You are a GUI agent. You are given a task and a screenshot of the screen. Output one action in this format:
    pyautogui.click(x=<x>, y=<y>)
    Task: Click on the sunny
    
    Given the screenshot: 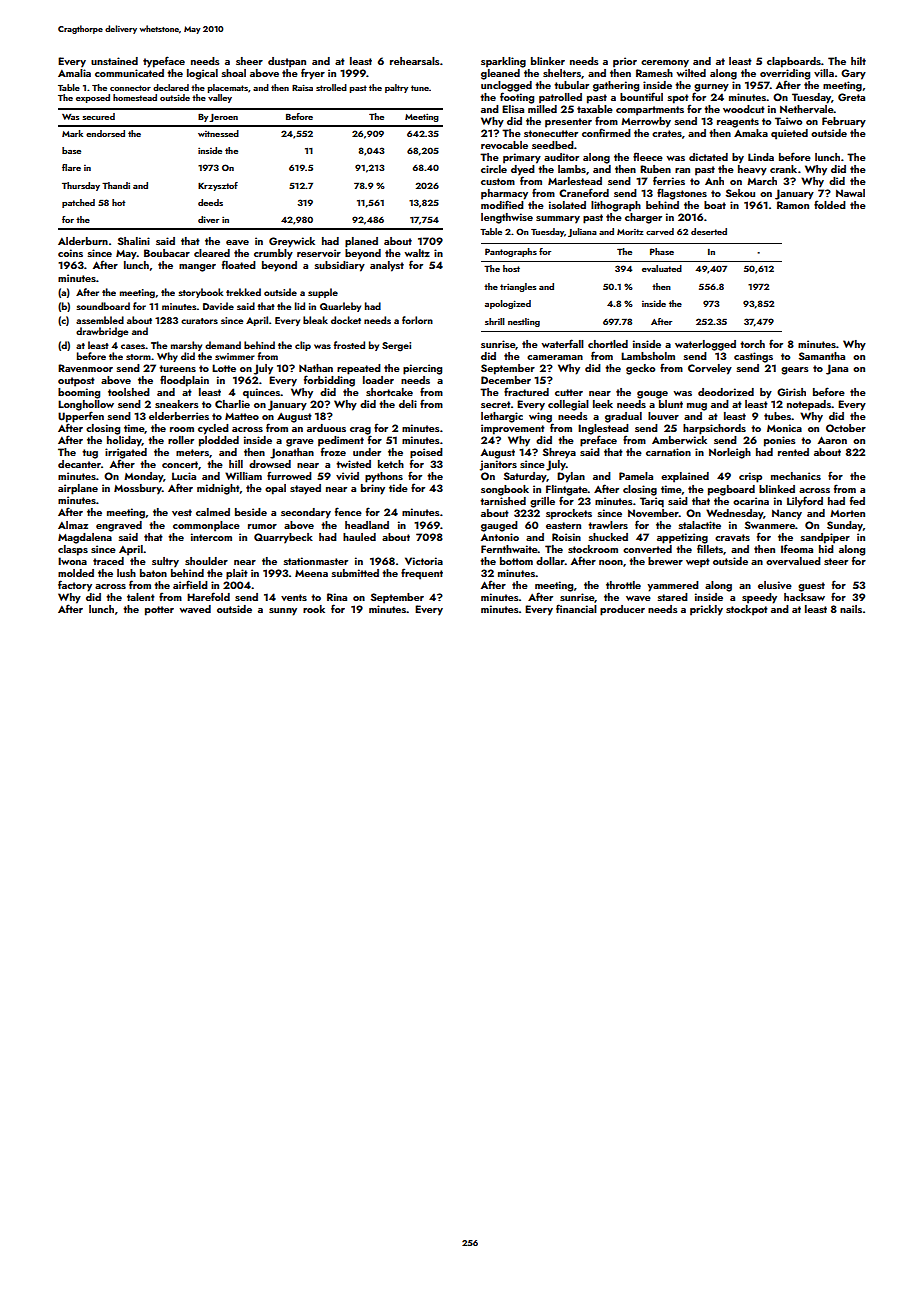 What is the action you would take?
    pyautogui.click(x=283, y=612)
